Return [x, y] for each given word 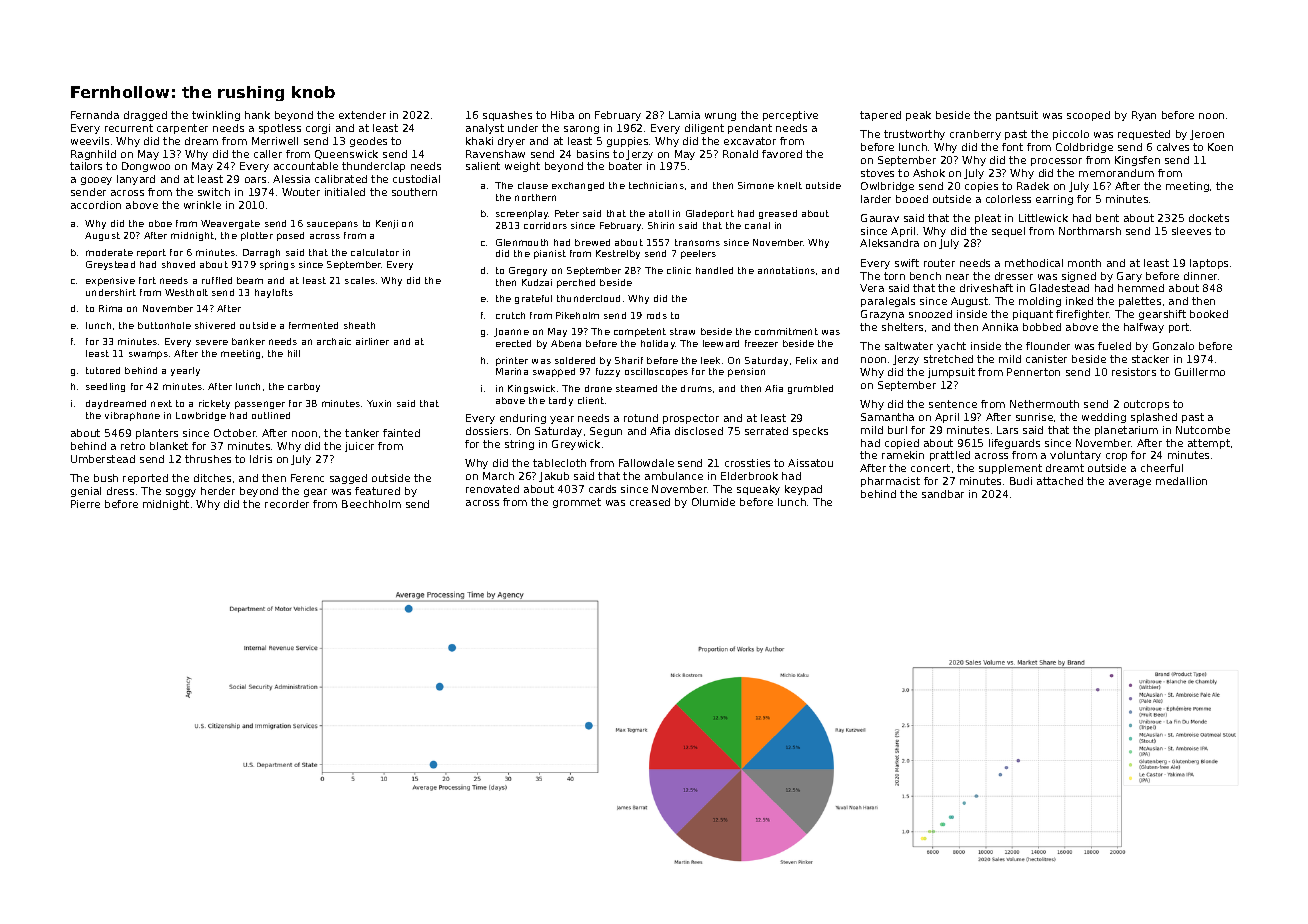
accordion [96, 205]
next [161, 403]
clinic [679, 270]
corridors [545, 225]
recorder [287, 504]
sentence [953, 404]
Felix [806, 360]
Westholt [186, 292]
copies [981, 187]
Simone [756, 185]
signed [1079, 277]
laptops [1209, 264]
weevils [90, 141]
